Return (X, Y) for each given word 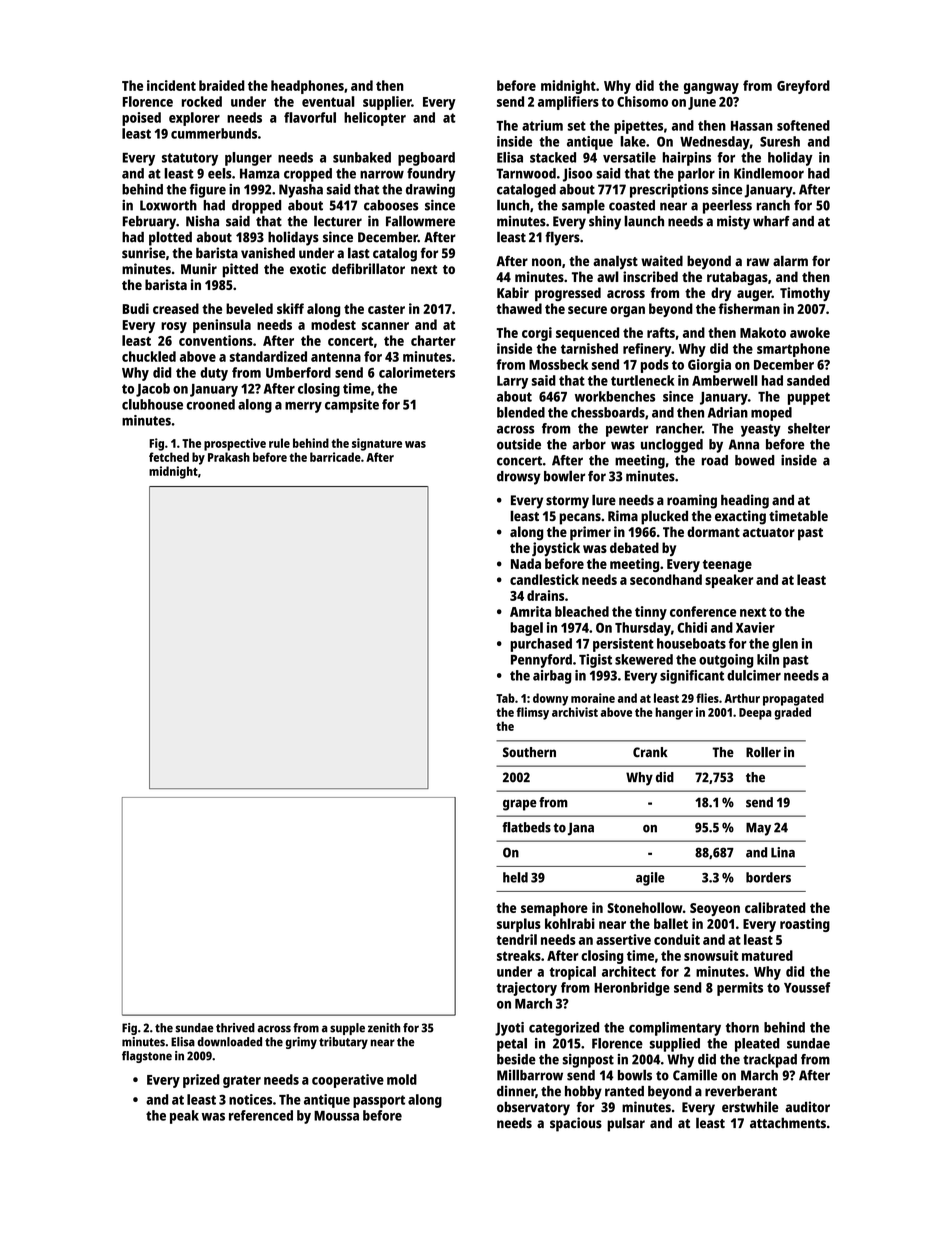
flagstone (147, 1057)
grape (520, 805)
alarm (790, 261)
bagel (526, 629)
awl (608, 276)
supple (347, 1029)
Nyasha (301, 191)
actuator (769, 532)
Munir (199, 268)
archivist (575, 712)
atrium (542, 125)
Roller (763, 752)
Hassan (752, 126)
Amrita (530, 611)
